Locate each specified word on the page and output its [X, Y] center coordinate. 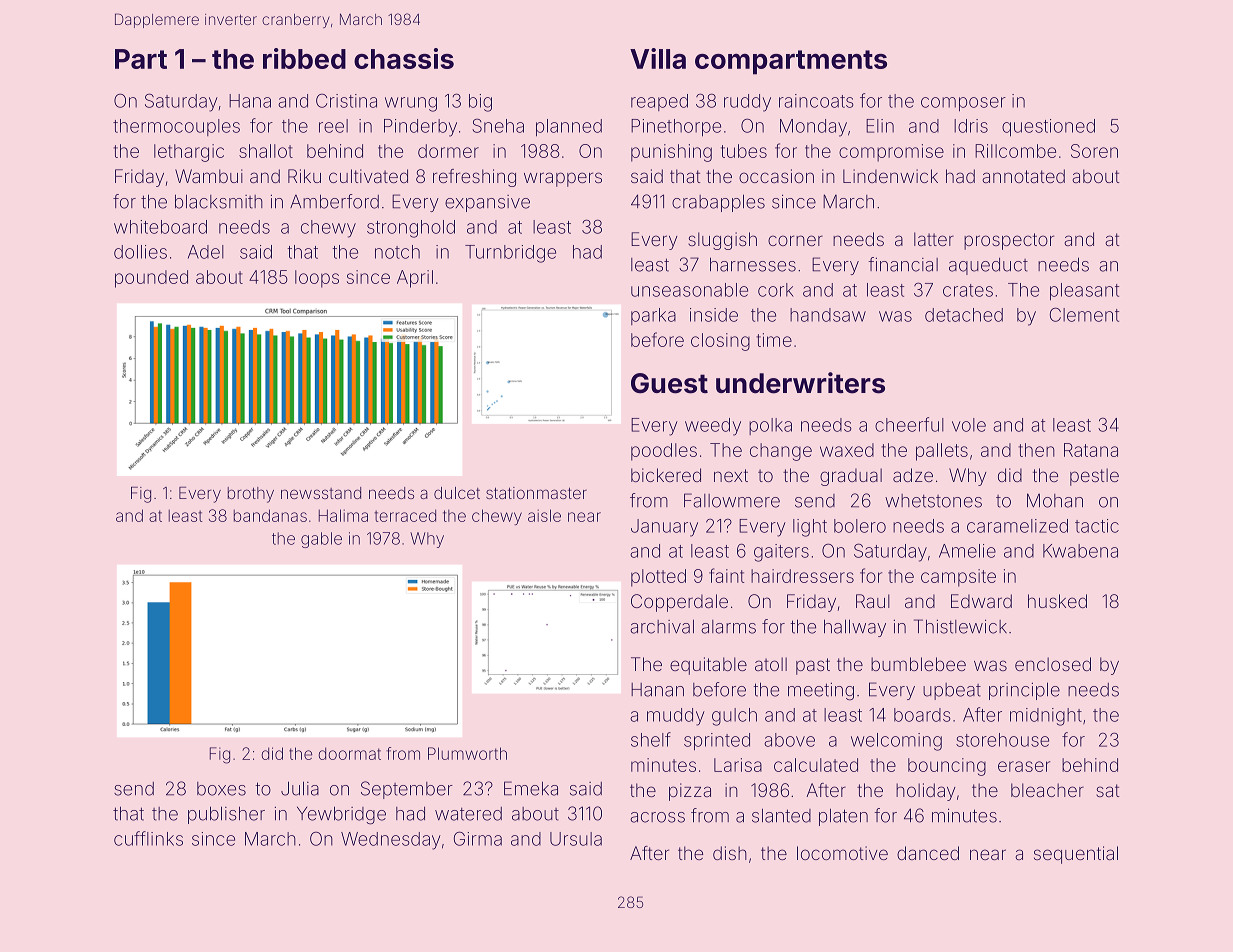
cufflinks [148, 838]
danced [928, 853]
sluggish [722, 241]
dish [730, 853]
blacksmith [219, 201]
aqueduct [988, 266]
